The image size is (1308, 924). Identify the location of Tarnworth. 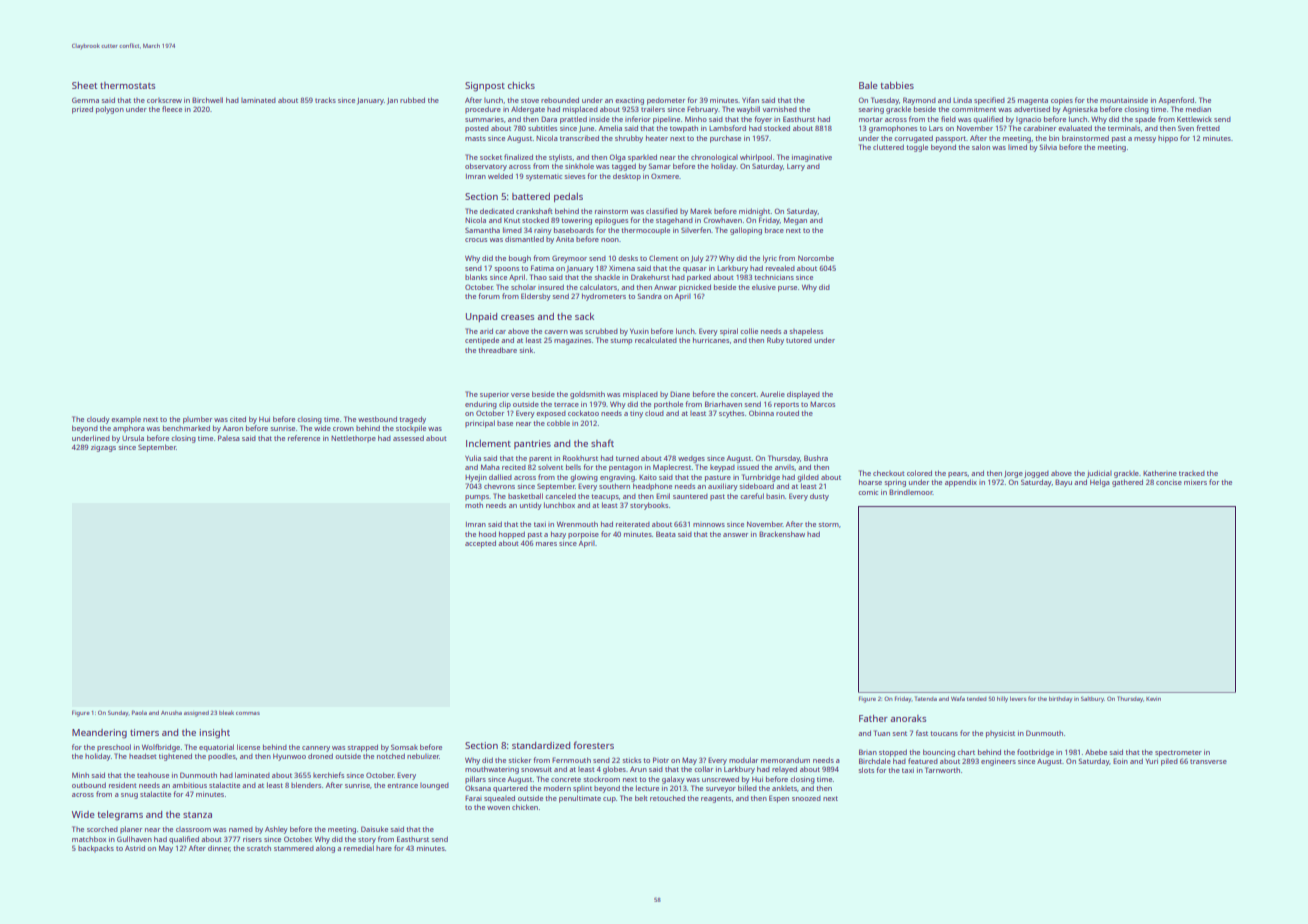
(942, 770).
